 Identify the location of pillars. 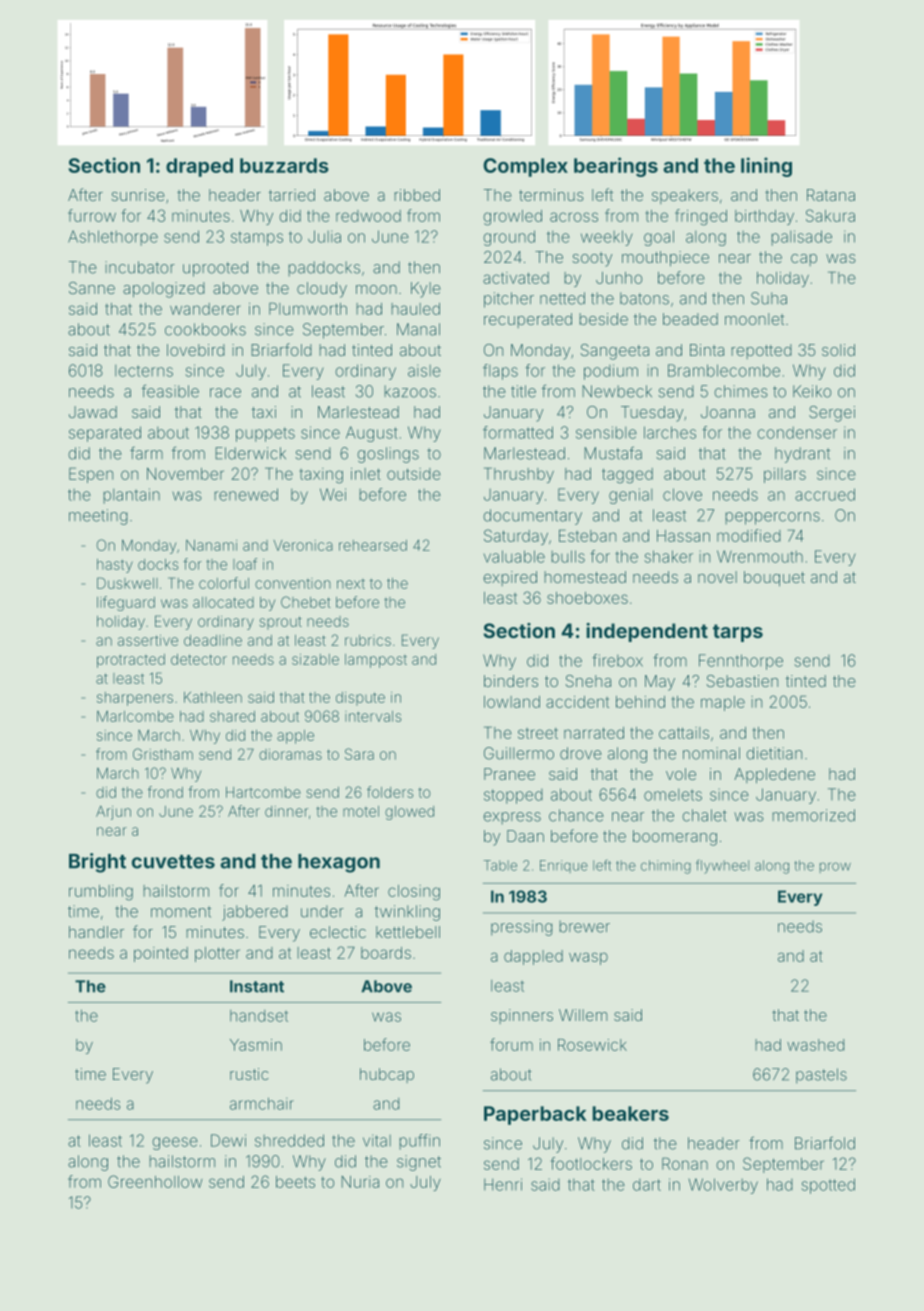
(785, 475).
